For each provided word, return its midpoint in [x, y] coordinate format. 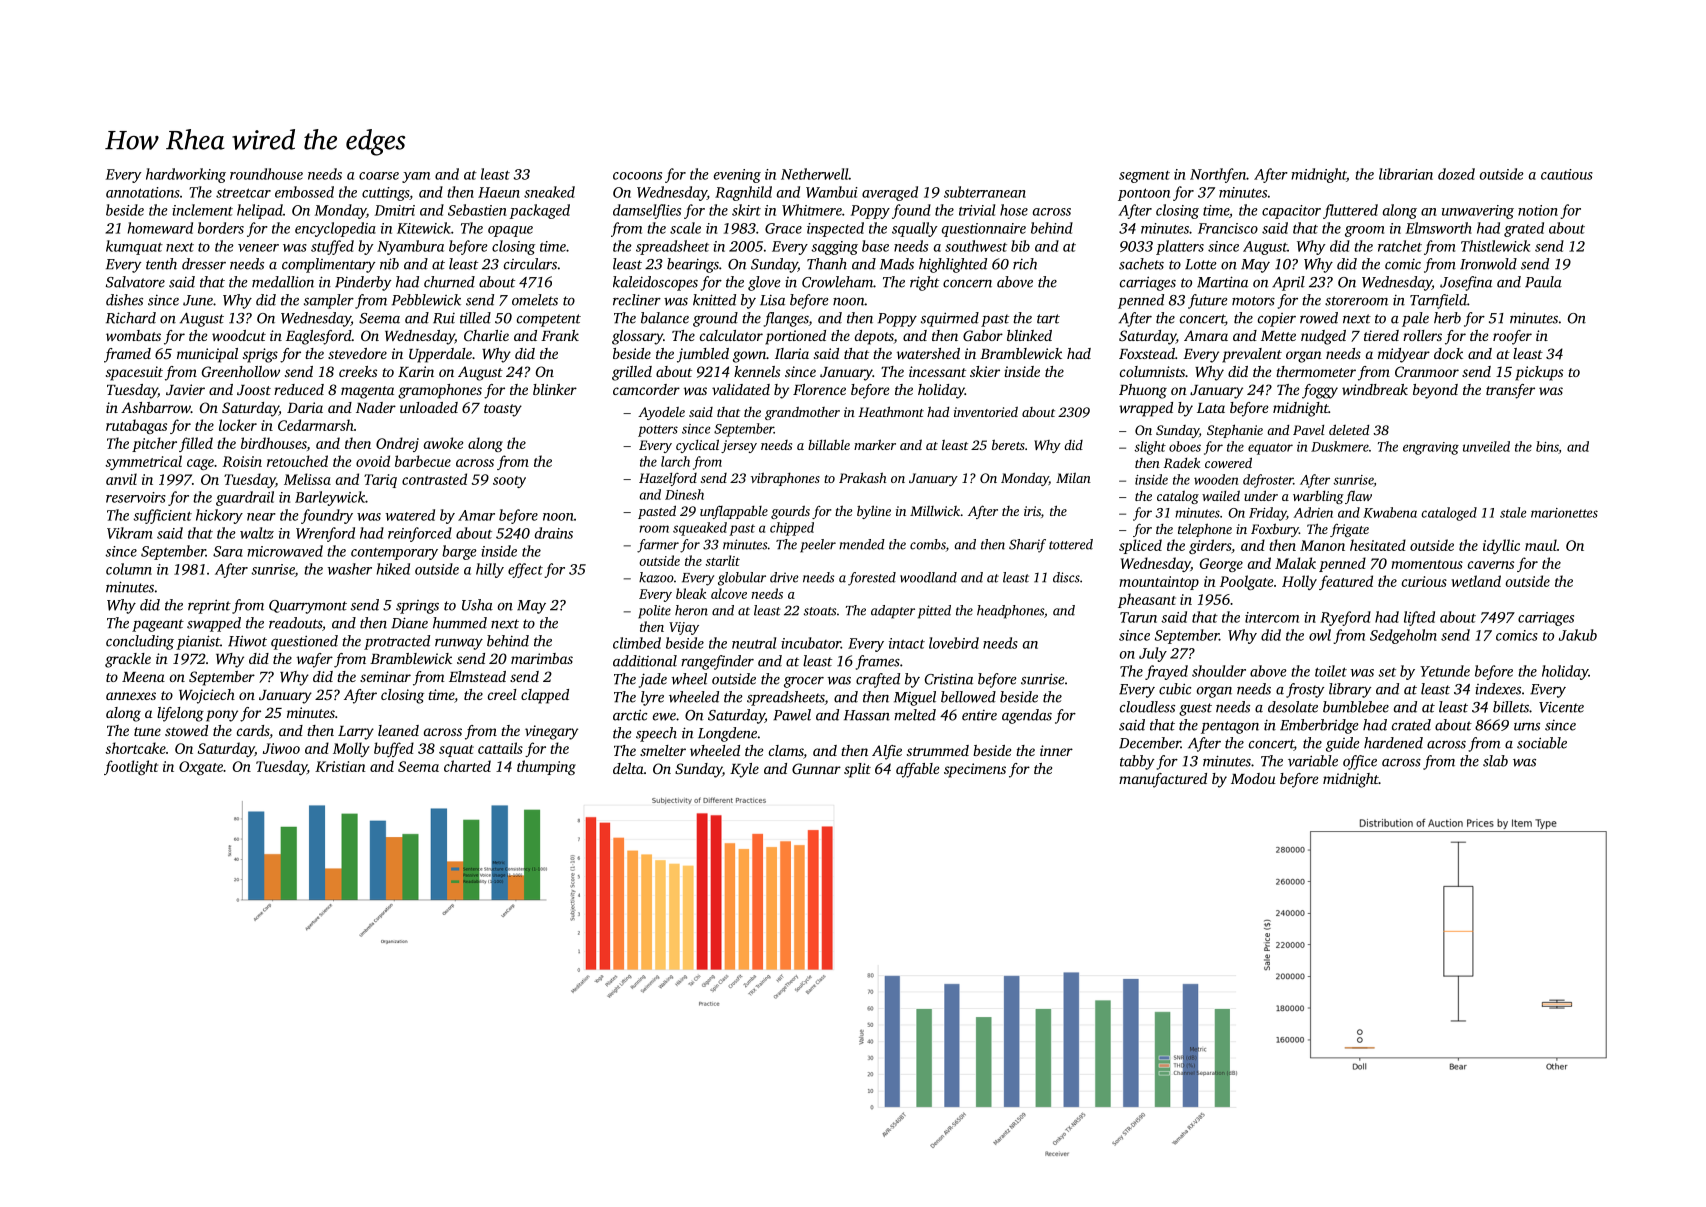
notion [1538, 210]
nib [389, 264]
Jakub [1578, 635]
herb [1447, 318]
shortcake [135, 748]
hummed [460, 623]
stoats [820, 611]
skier [985, 371]
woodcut [239, 335]
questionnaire [984, 230]
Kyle [744, 770]
